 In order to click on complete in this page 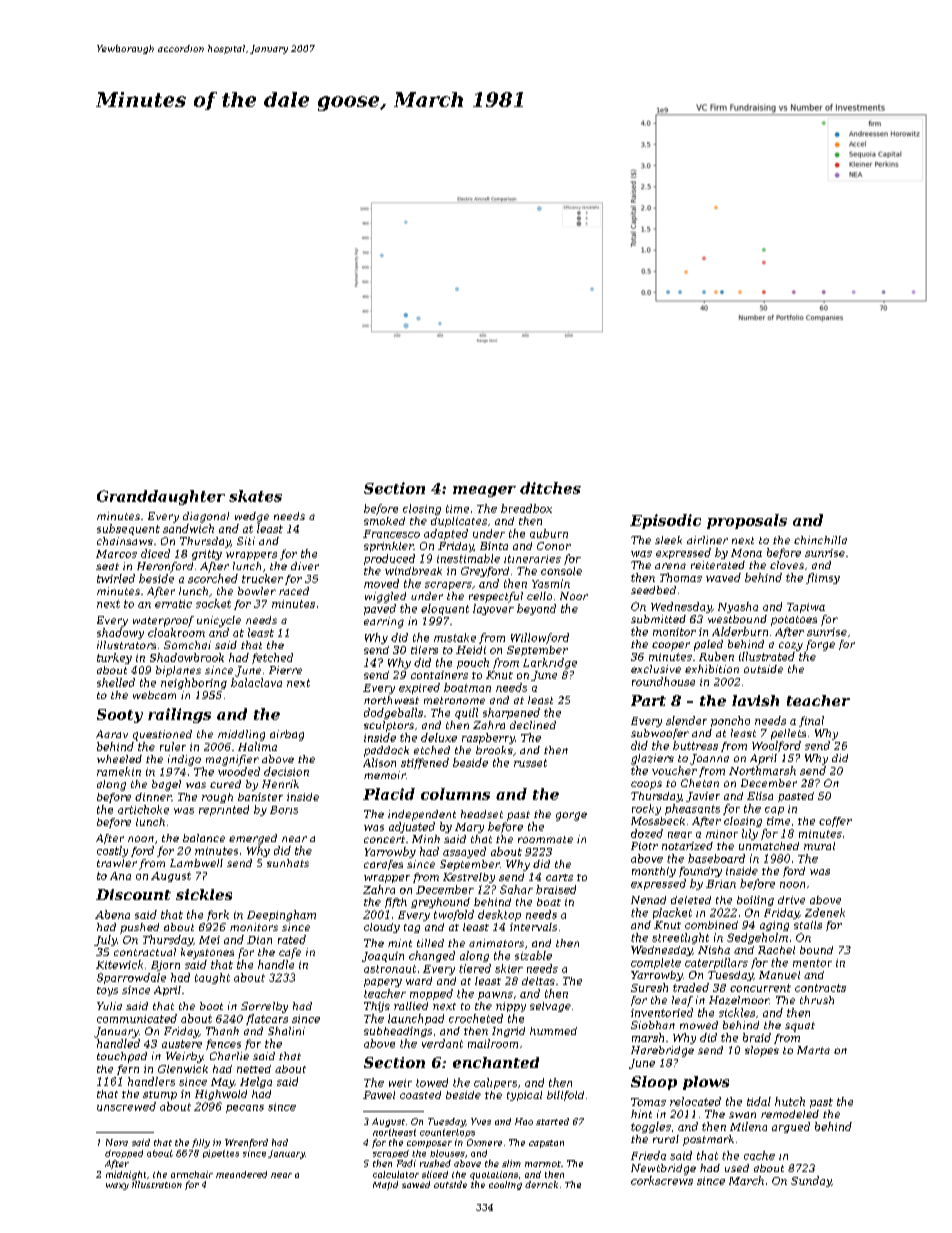, I will do `click(656, 963)`.
